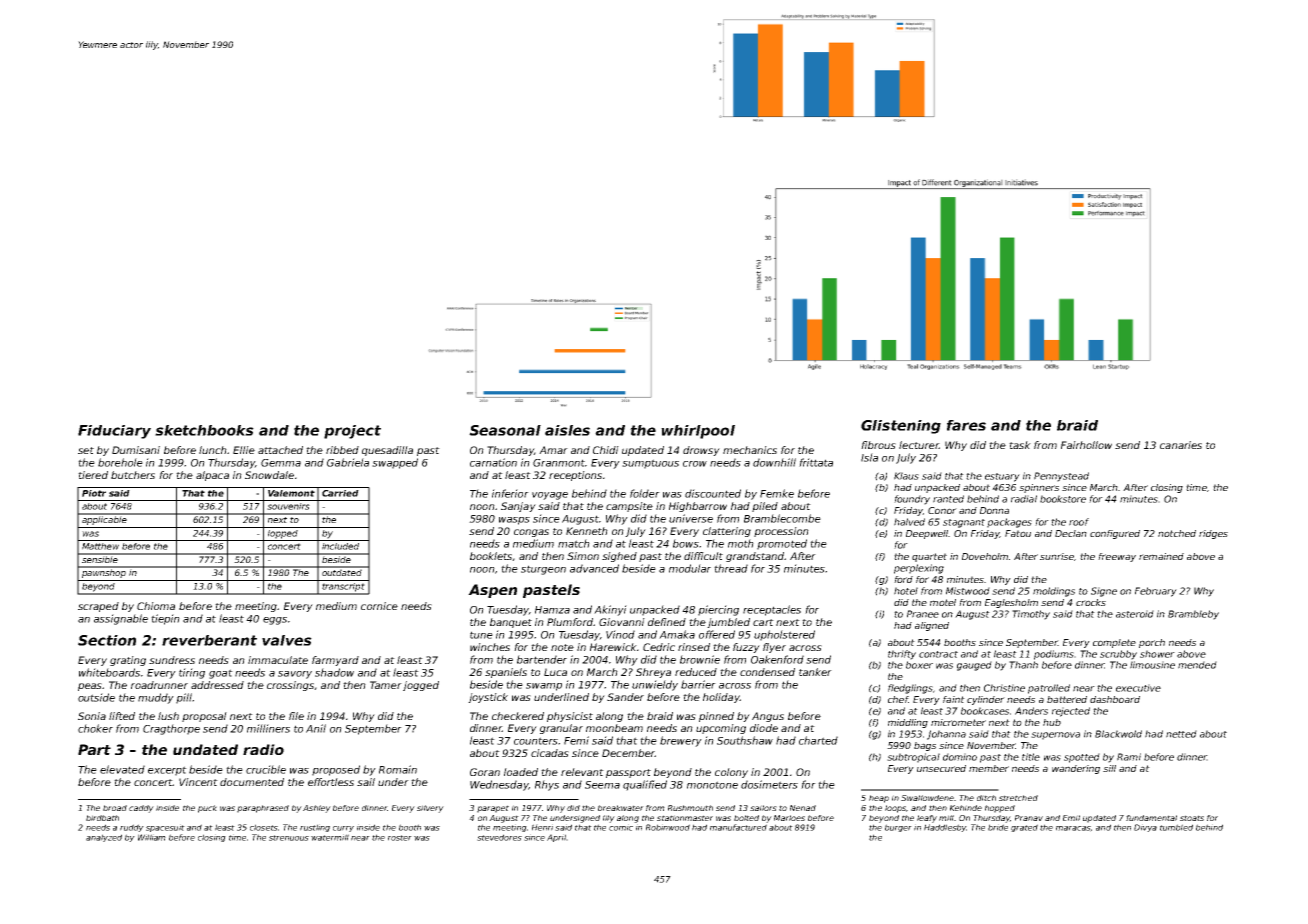  I want to click on fares, so click(966, 425).
